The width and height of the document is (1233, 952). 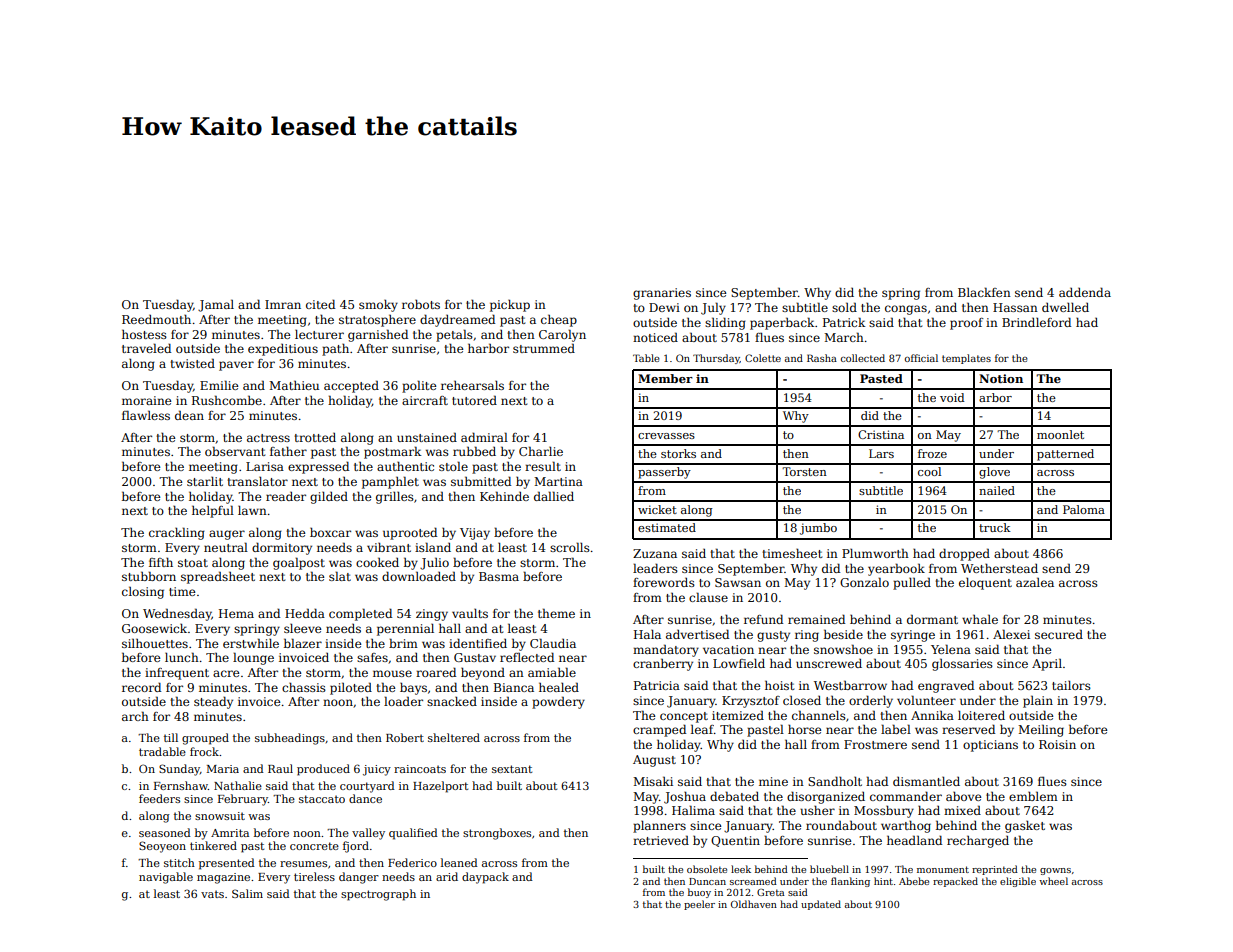 What do you see at coordinates (220, 816) in the document?
I see `snowsuit` at bounding box center [220, 816].
